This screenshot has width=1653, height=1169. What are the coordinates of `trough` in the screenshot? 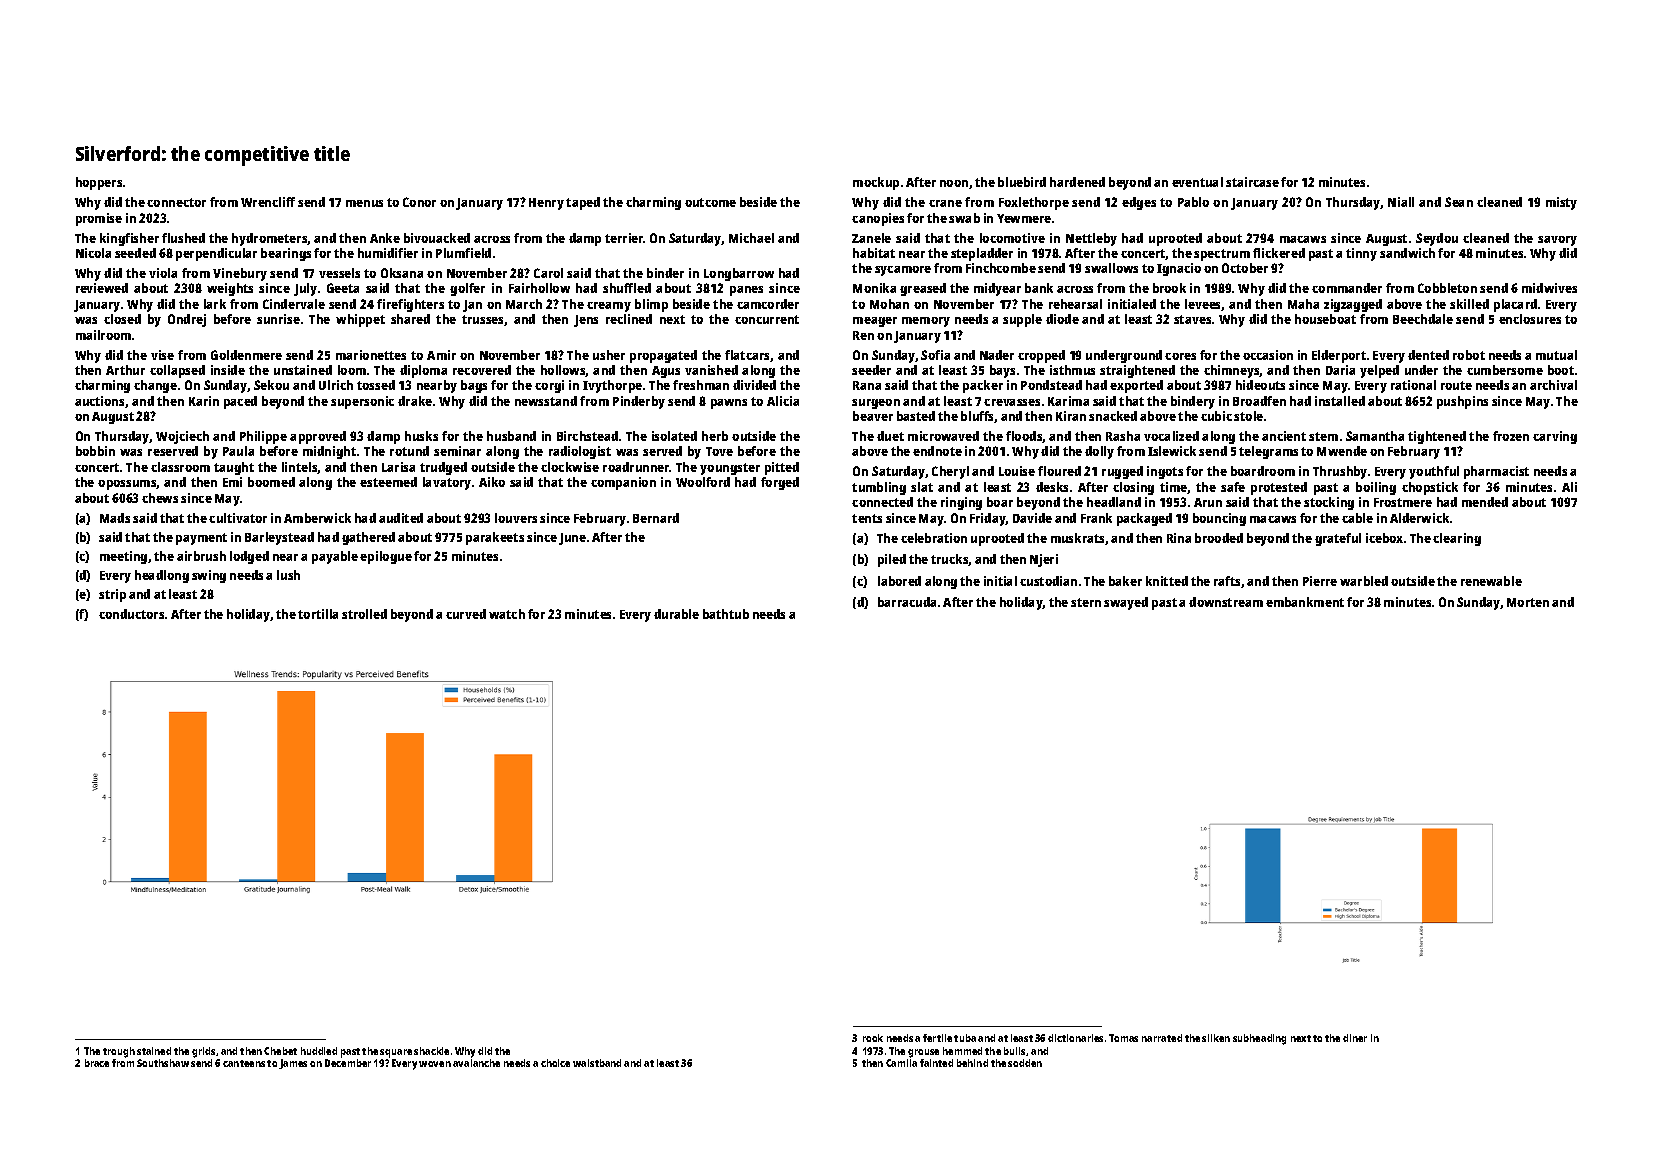 It's located at (119, 1052).
